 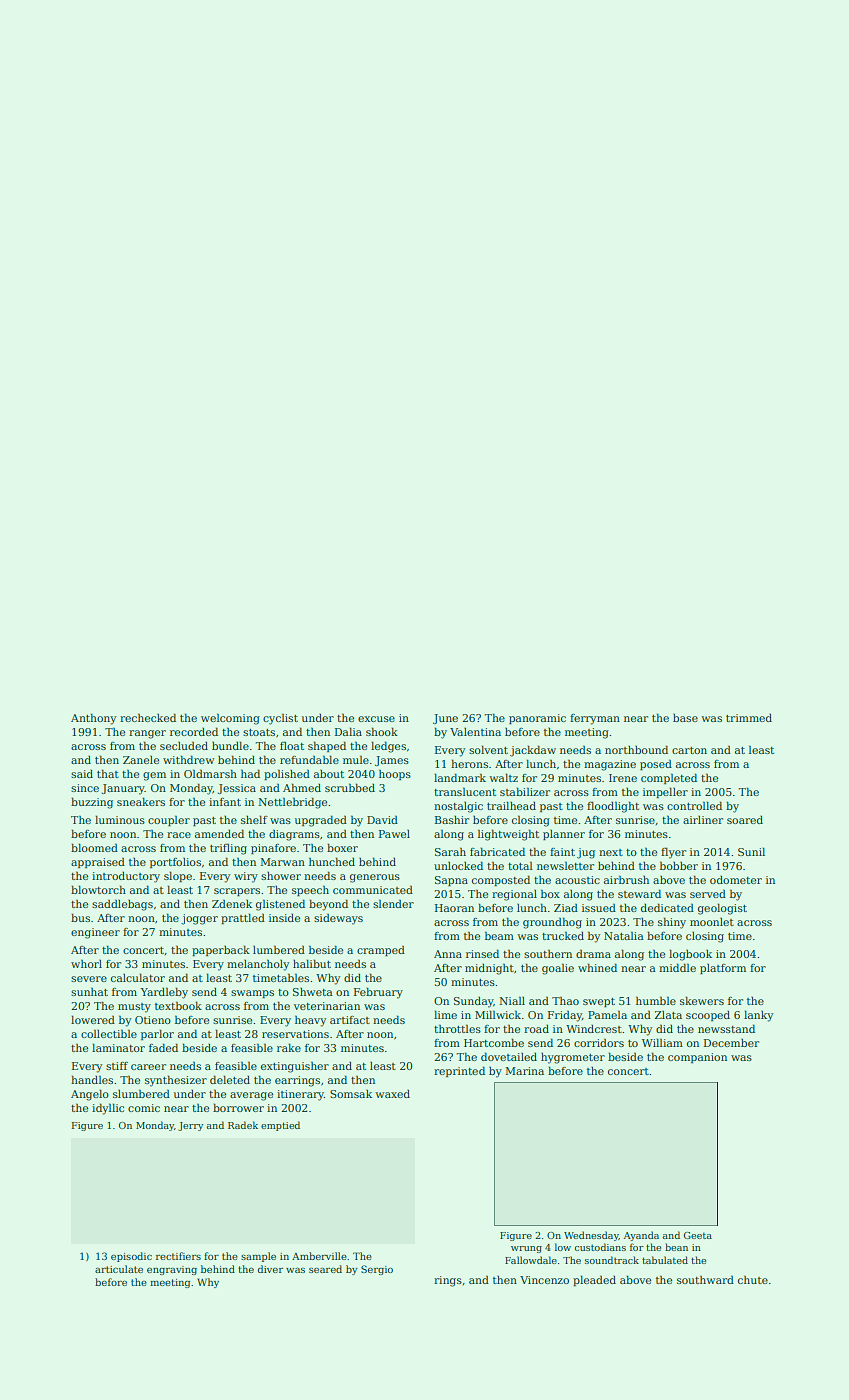 What do you see at coordinates (376, 719) in the screenshot?
I see `excuse` at bounding box center [376, 719].
